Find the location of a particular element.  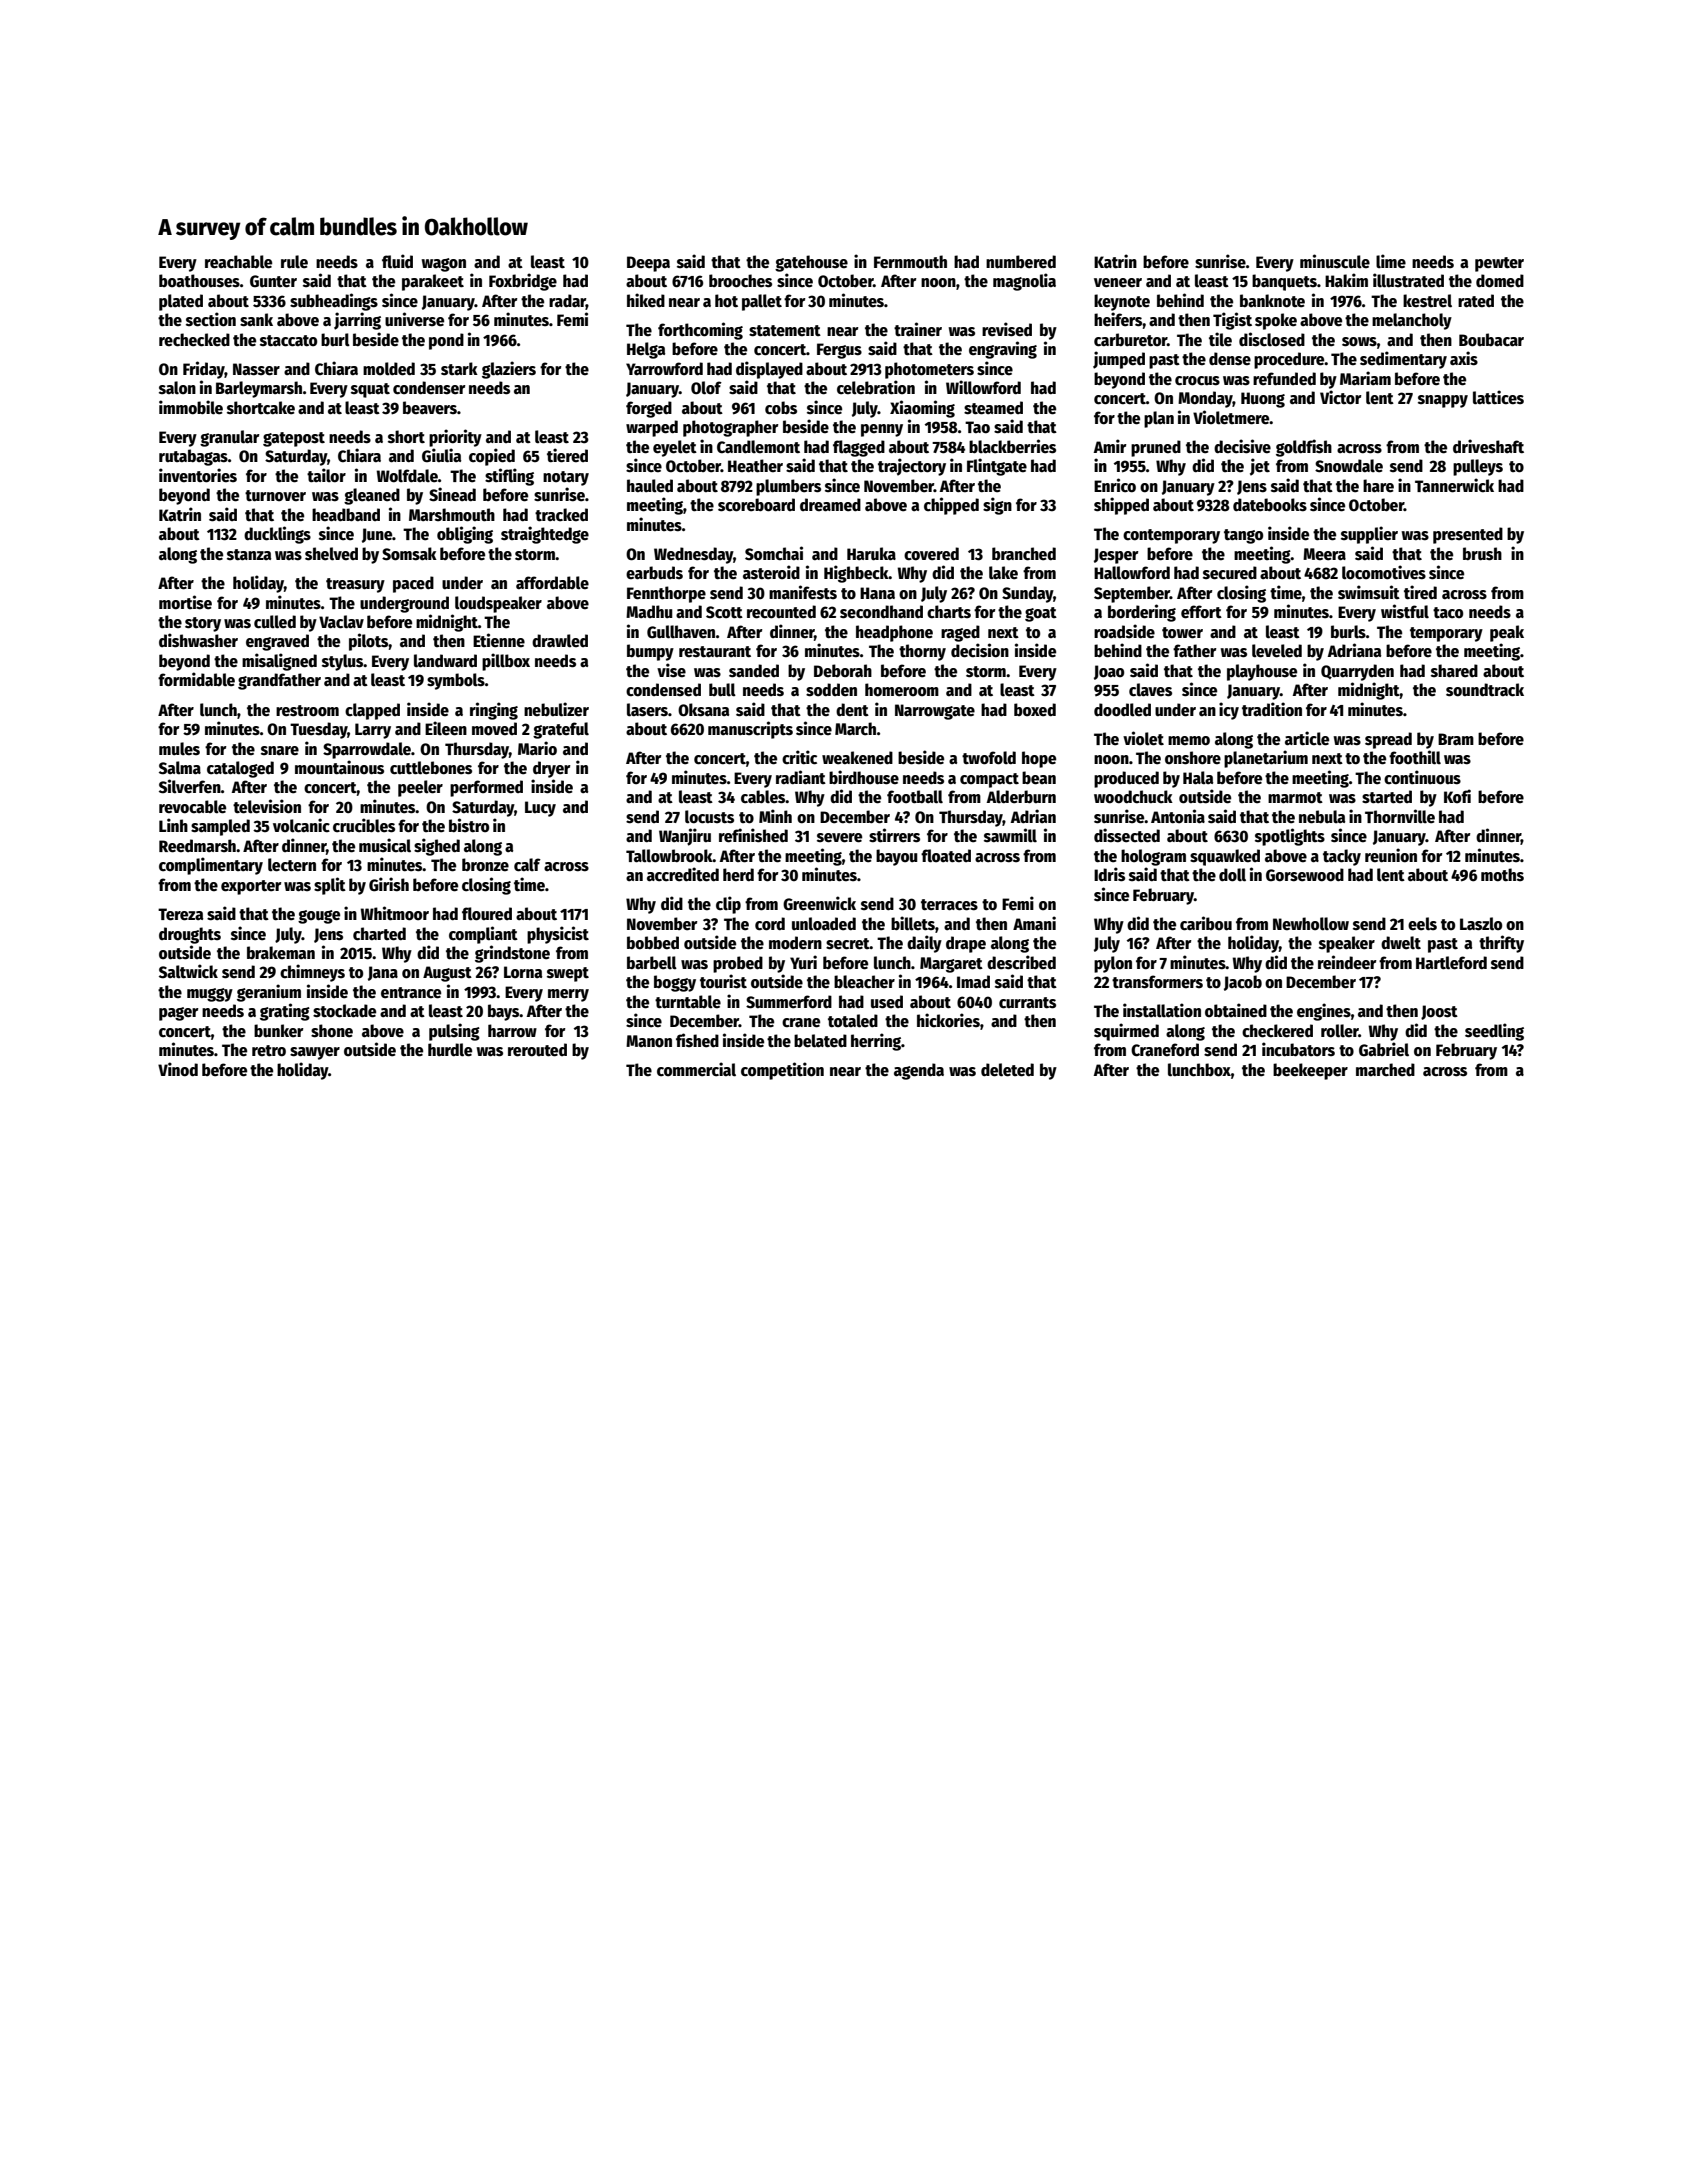

belated is located at coordinates (820, 1041).
